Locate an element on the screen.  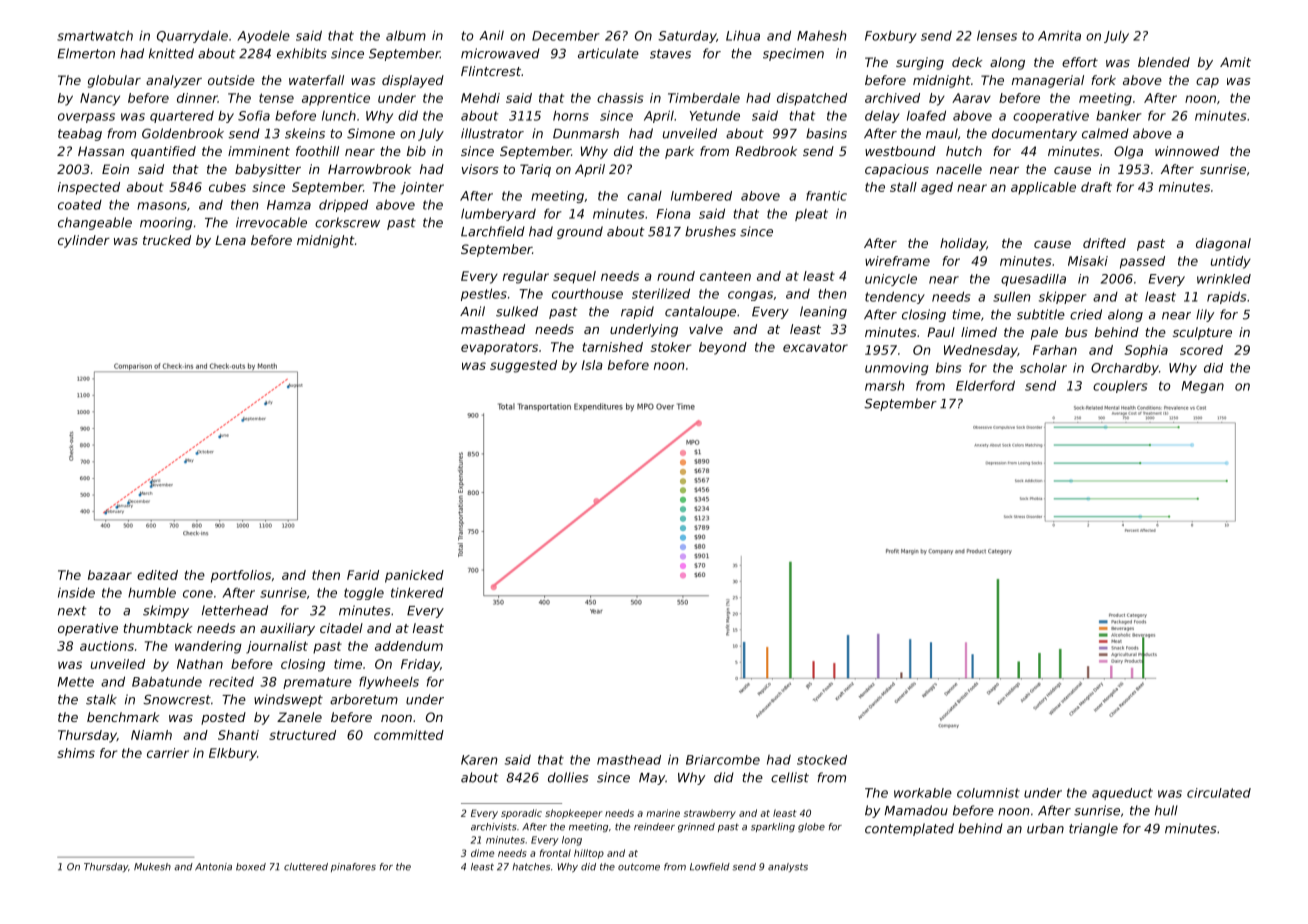
beyond is located at coordinates (723, 348).
